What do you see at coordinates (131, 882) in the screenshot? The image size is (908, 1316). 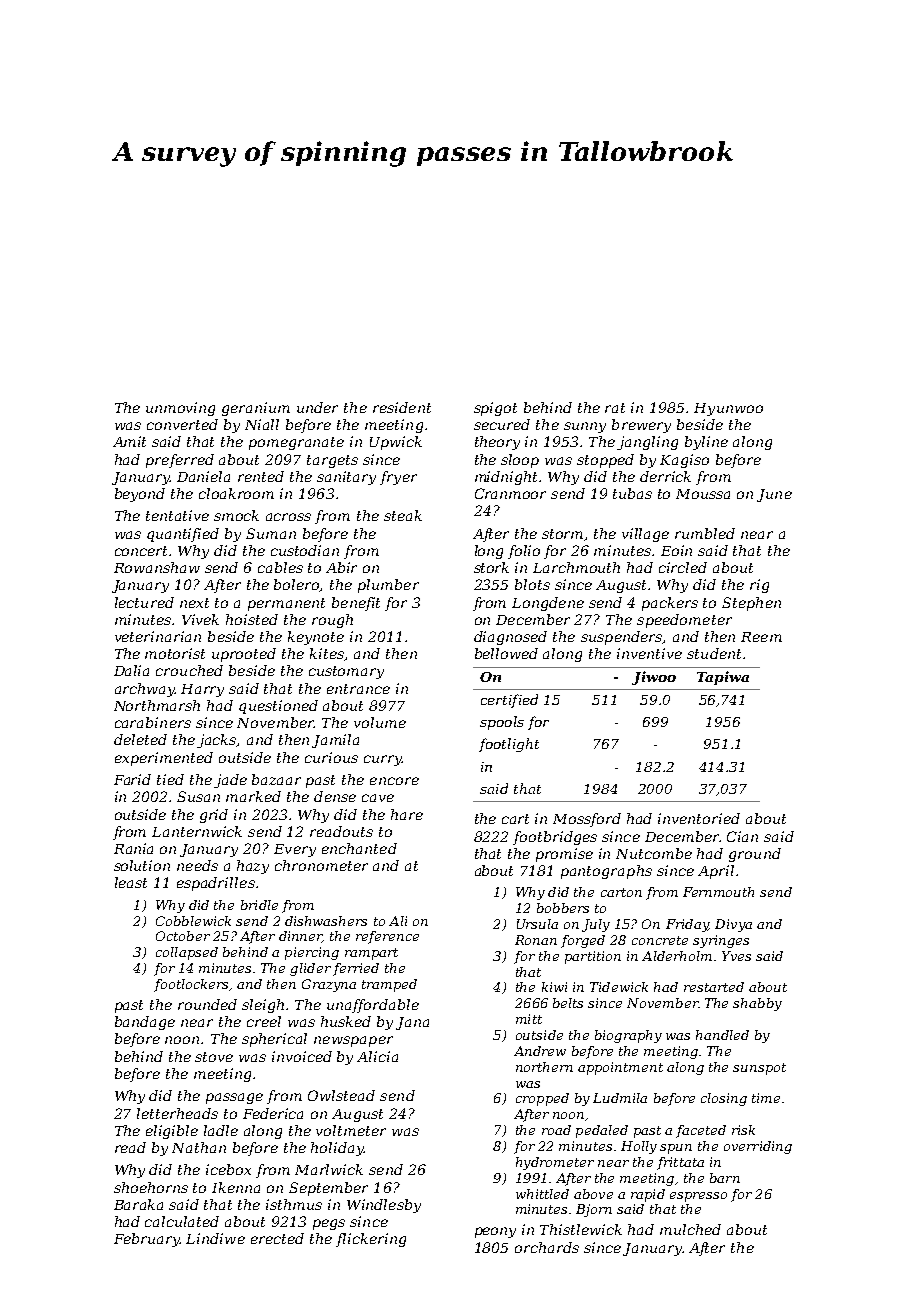 I see `least` at bounding box center [131, 882].
